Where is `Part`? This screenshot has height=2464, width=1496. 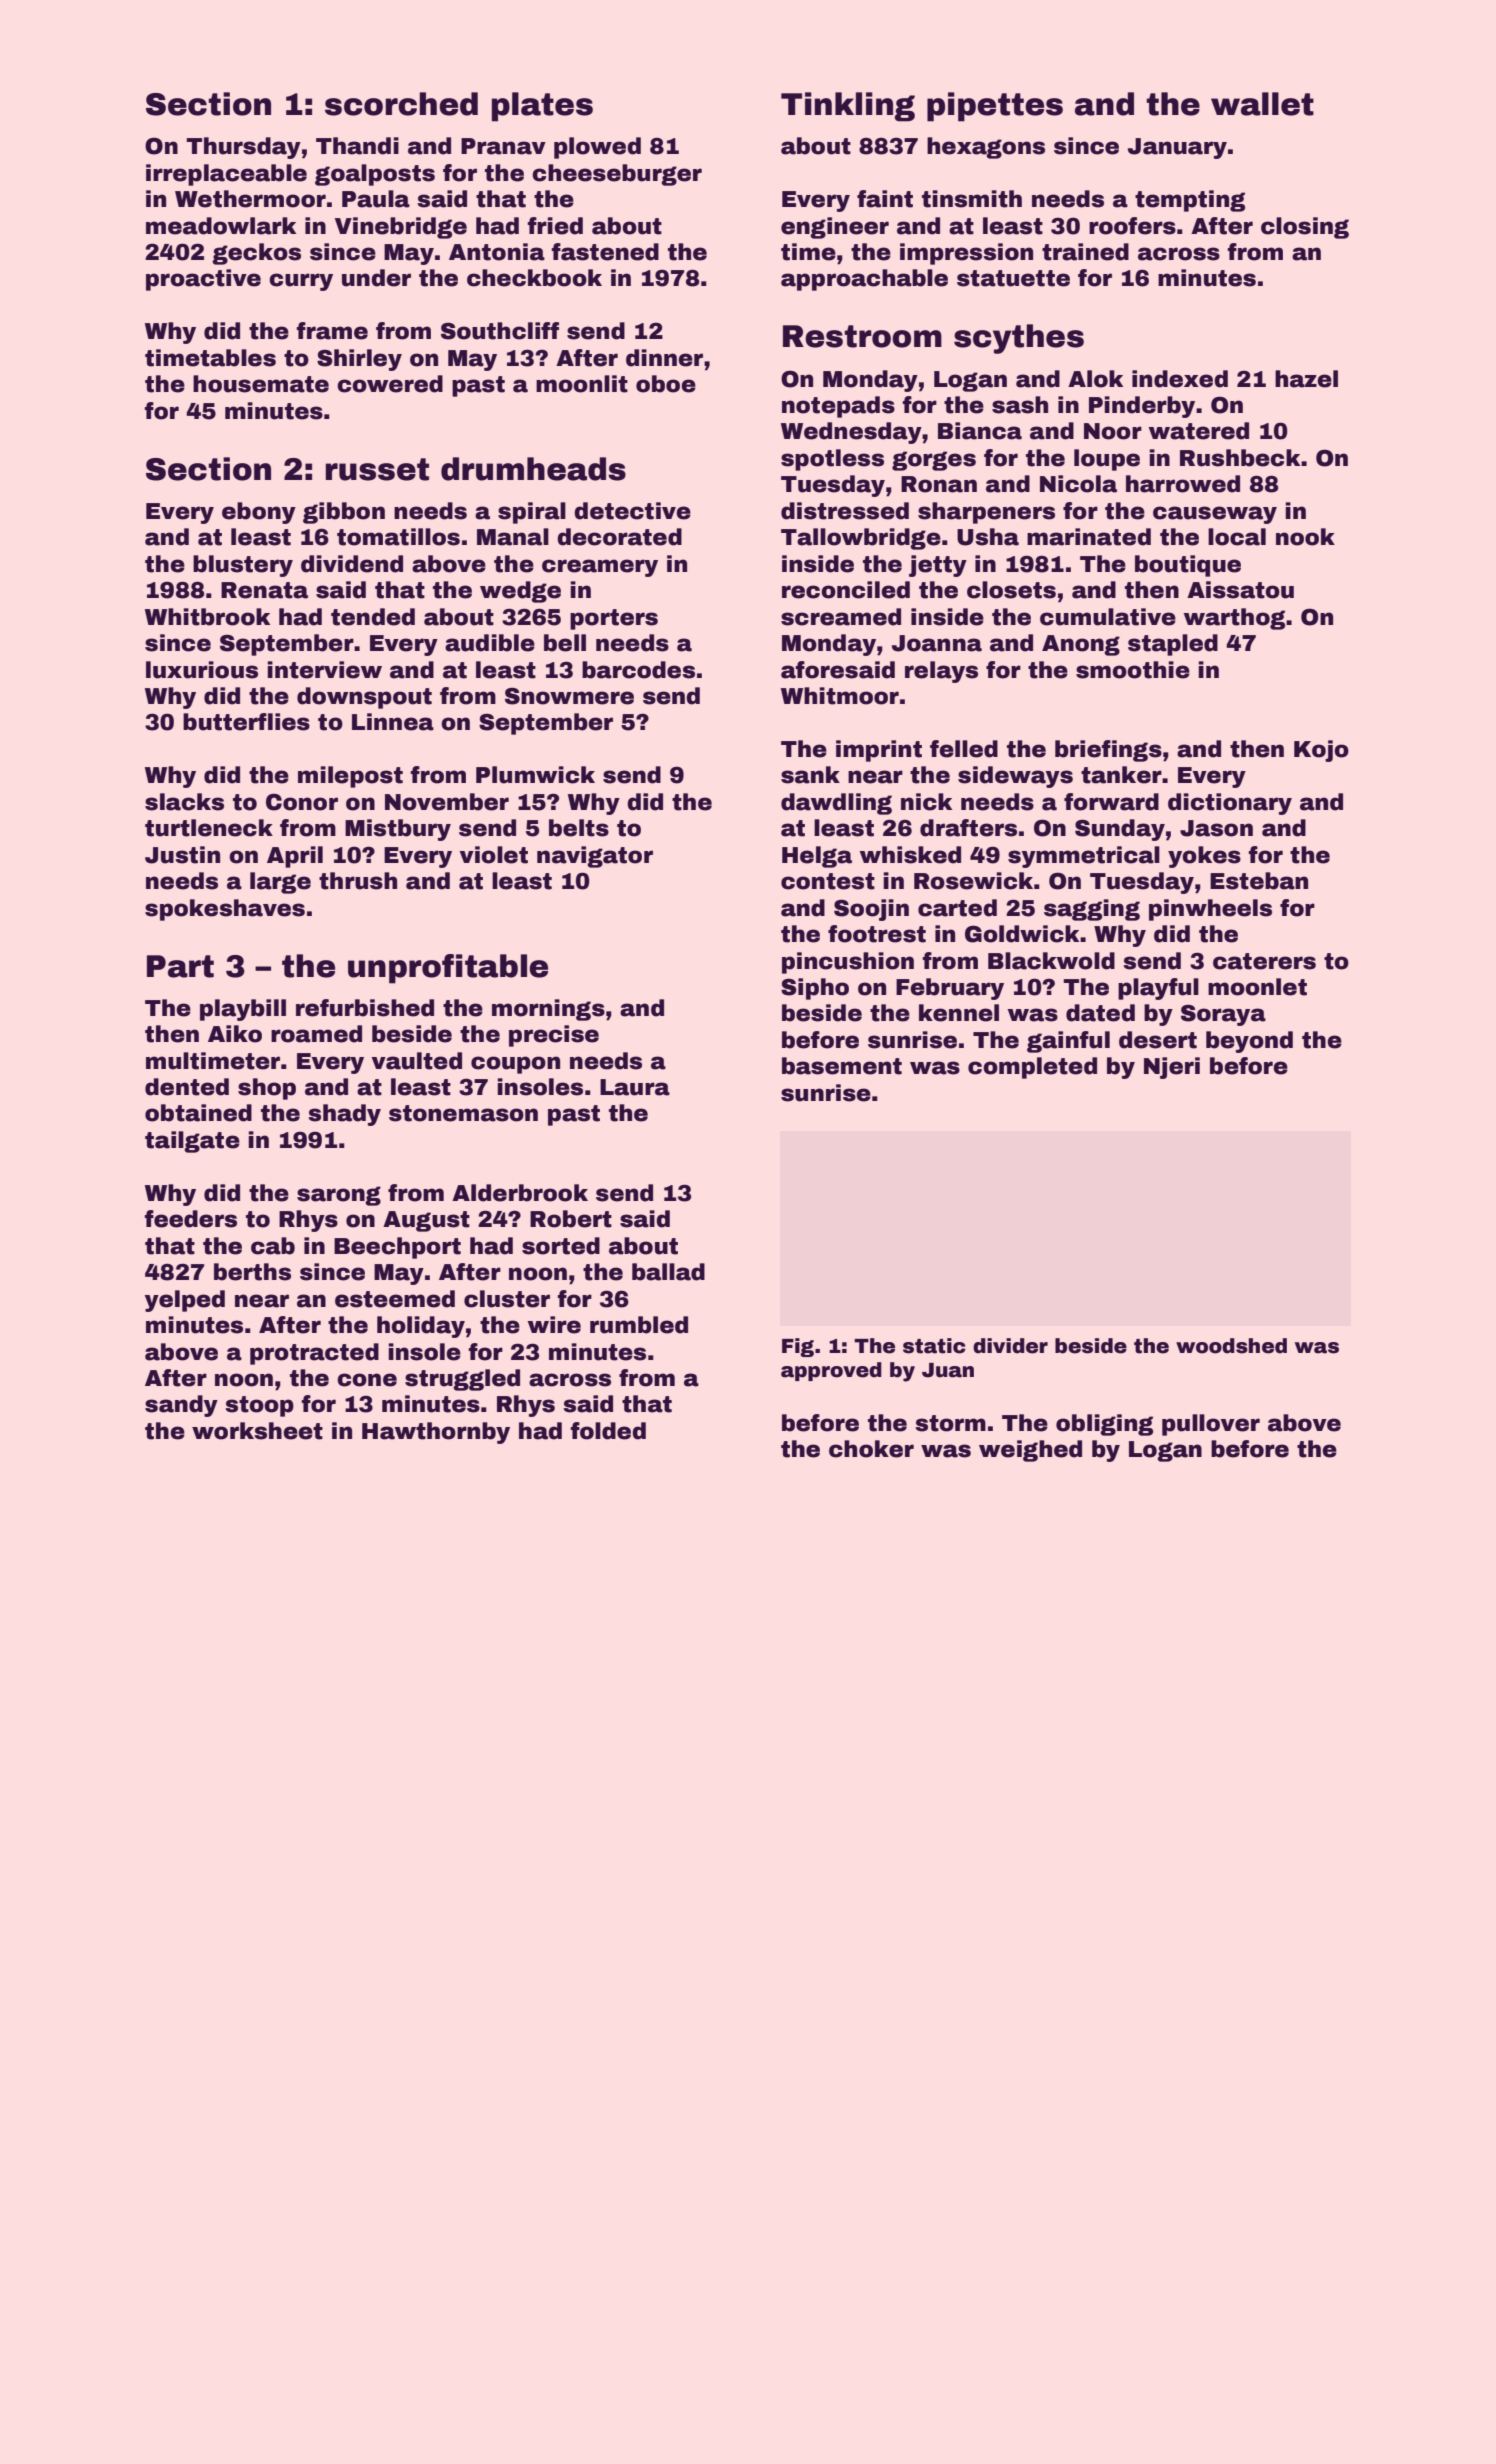
Part is located at coordinates (180, 966).
